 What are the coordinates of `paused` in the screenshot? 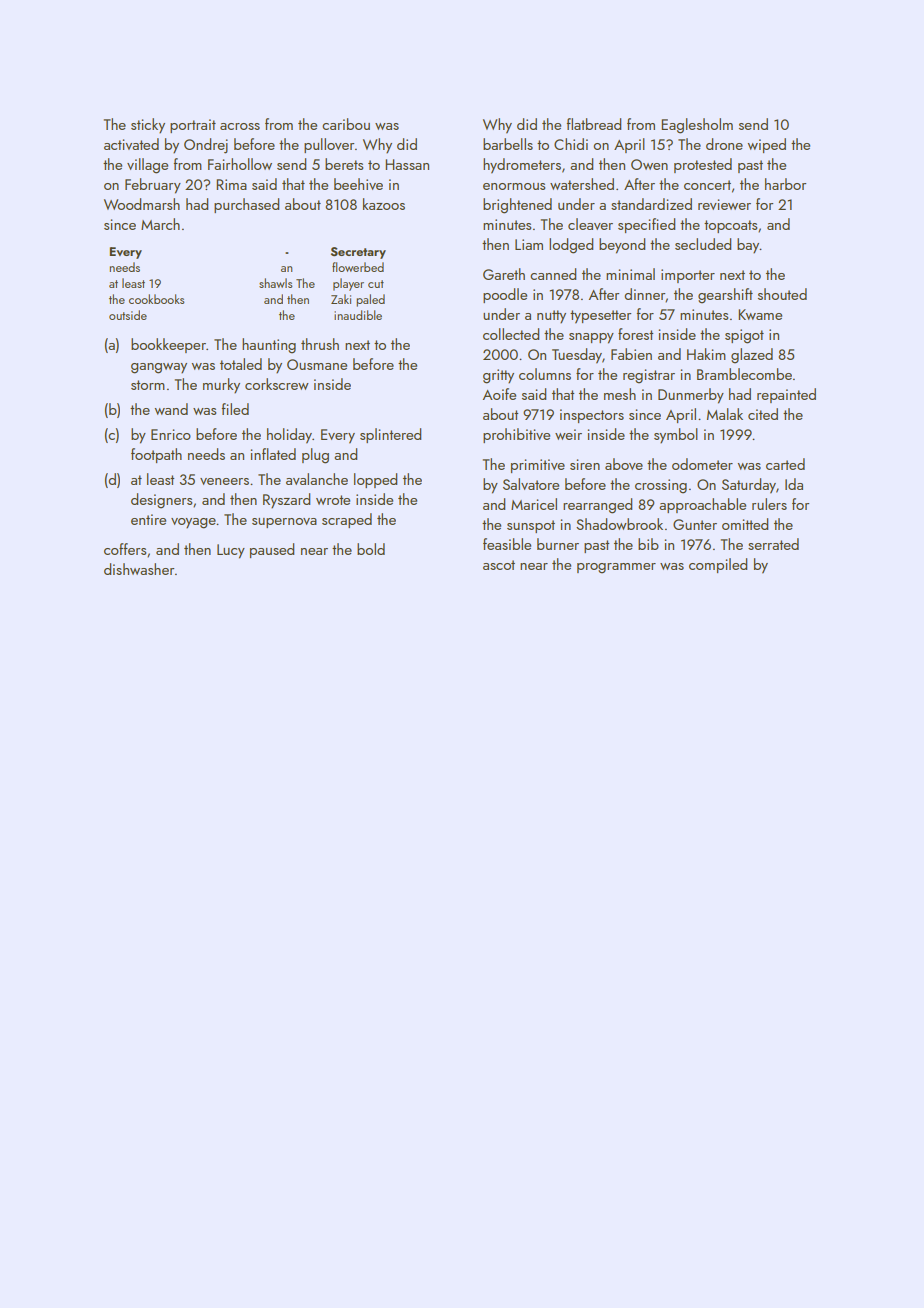 It's located at (272, 550).
